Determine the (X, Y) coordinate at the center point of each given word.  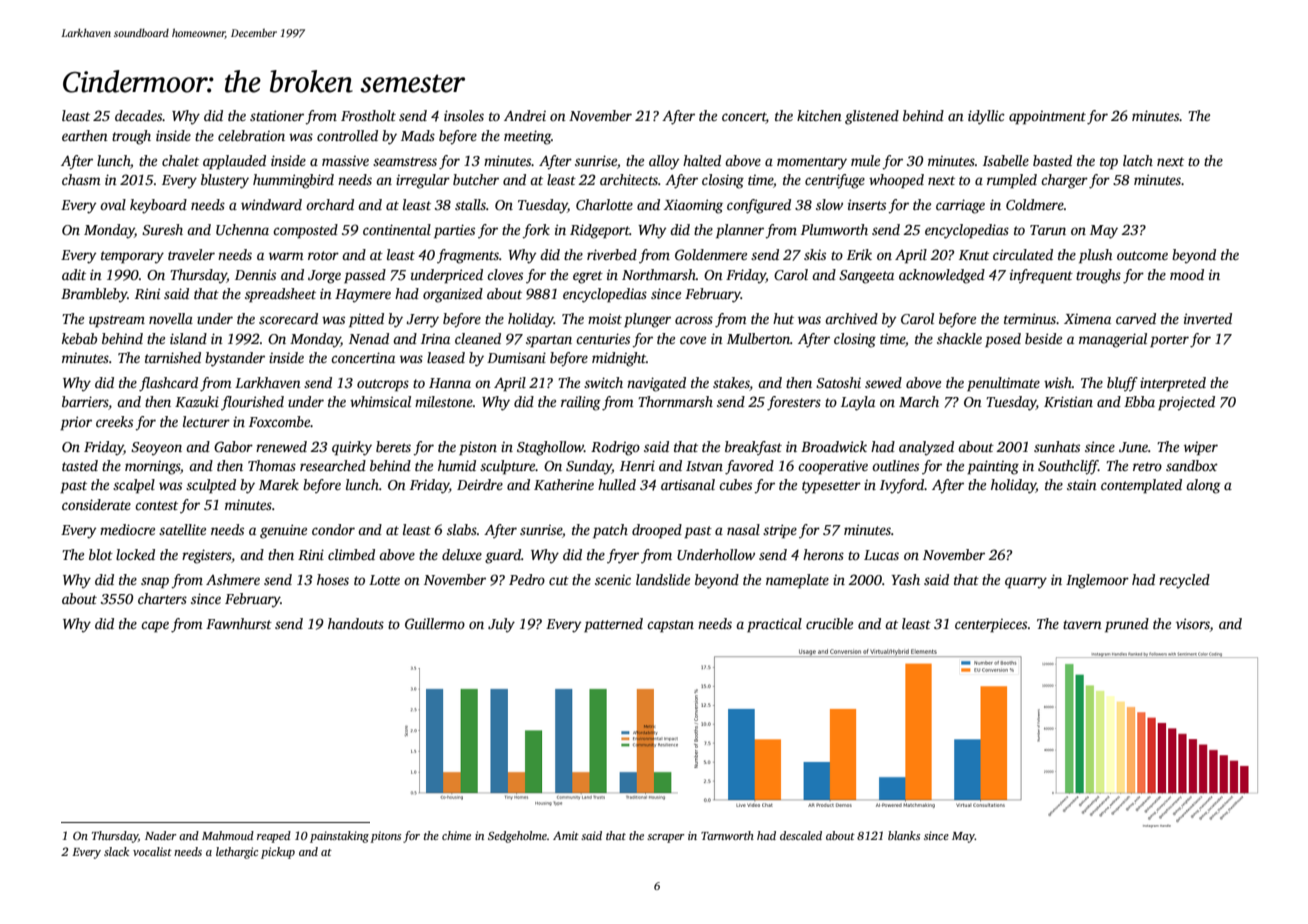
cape (155, 627)
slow (829, 204)
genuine (283, 531)
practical (774, 625)
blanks (904, 835)
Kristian (1068, 401)
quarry (1026, 583)
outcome (1142, 255)
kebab (79, 338)
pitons (385, 837)
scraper (666, 838)
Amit (566, 835)
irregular (423, 181)
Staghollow (550, 448)
